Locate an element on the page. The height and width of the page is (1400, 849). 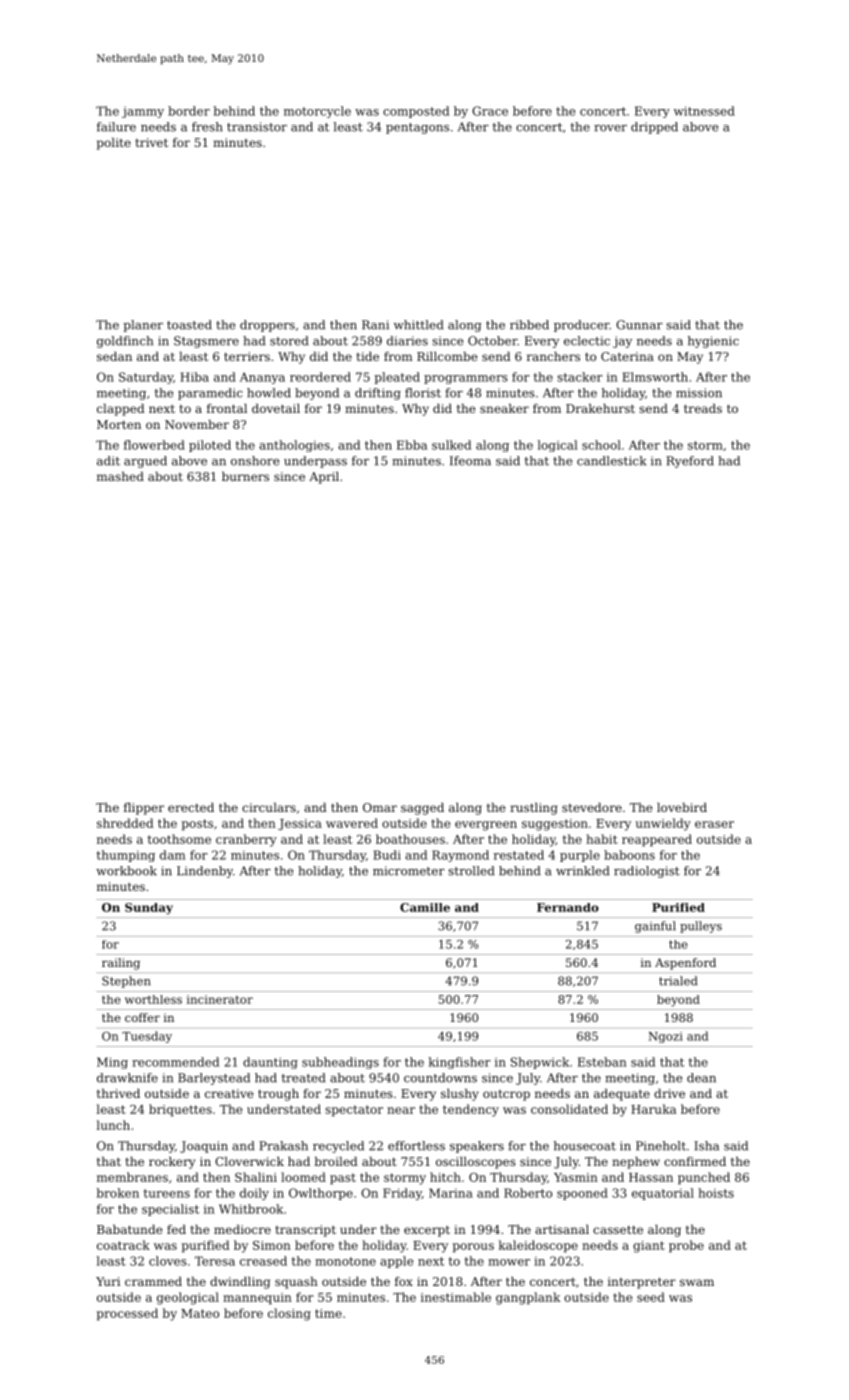
lovebird is located at coordinates (682, 807).
